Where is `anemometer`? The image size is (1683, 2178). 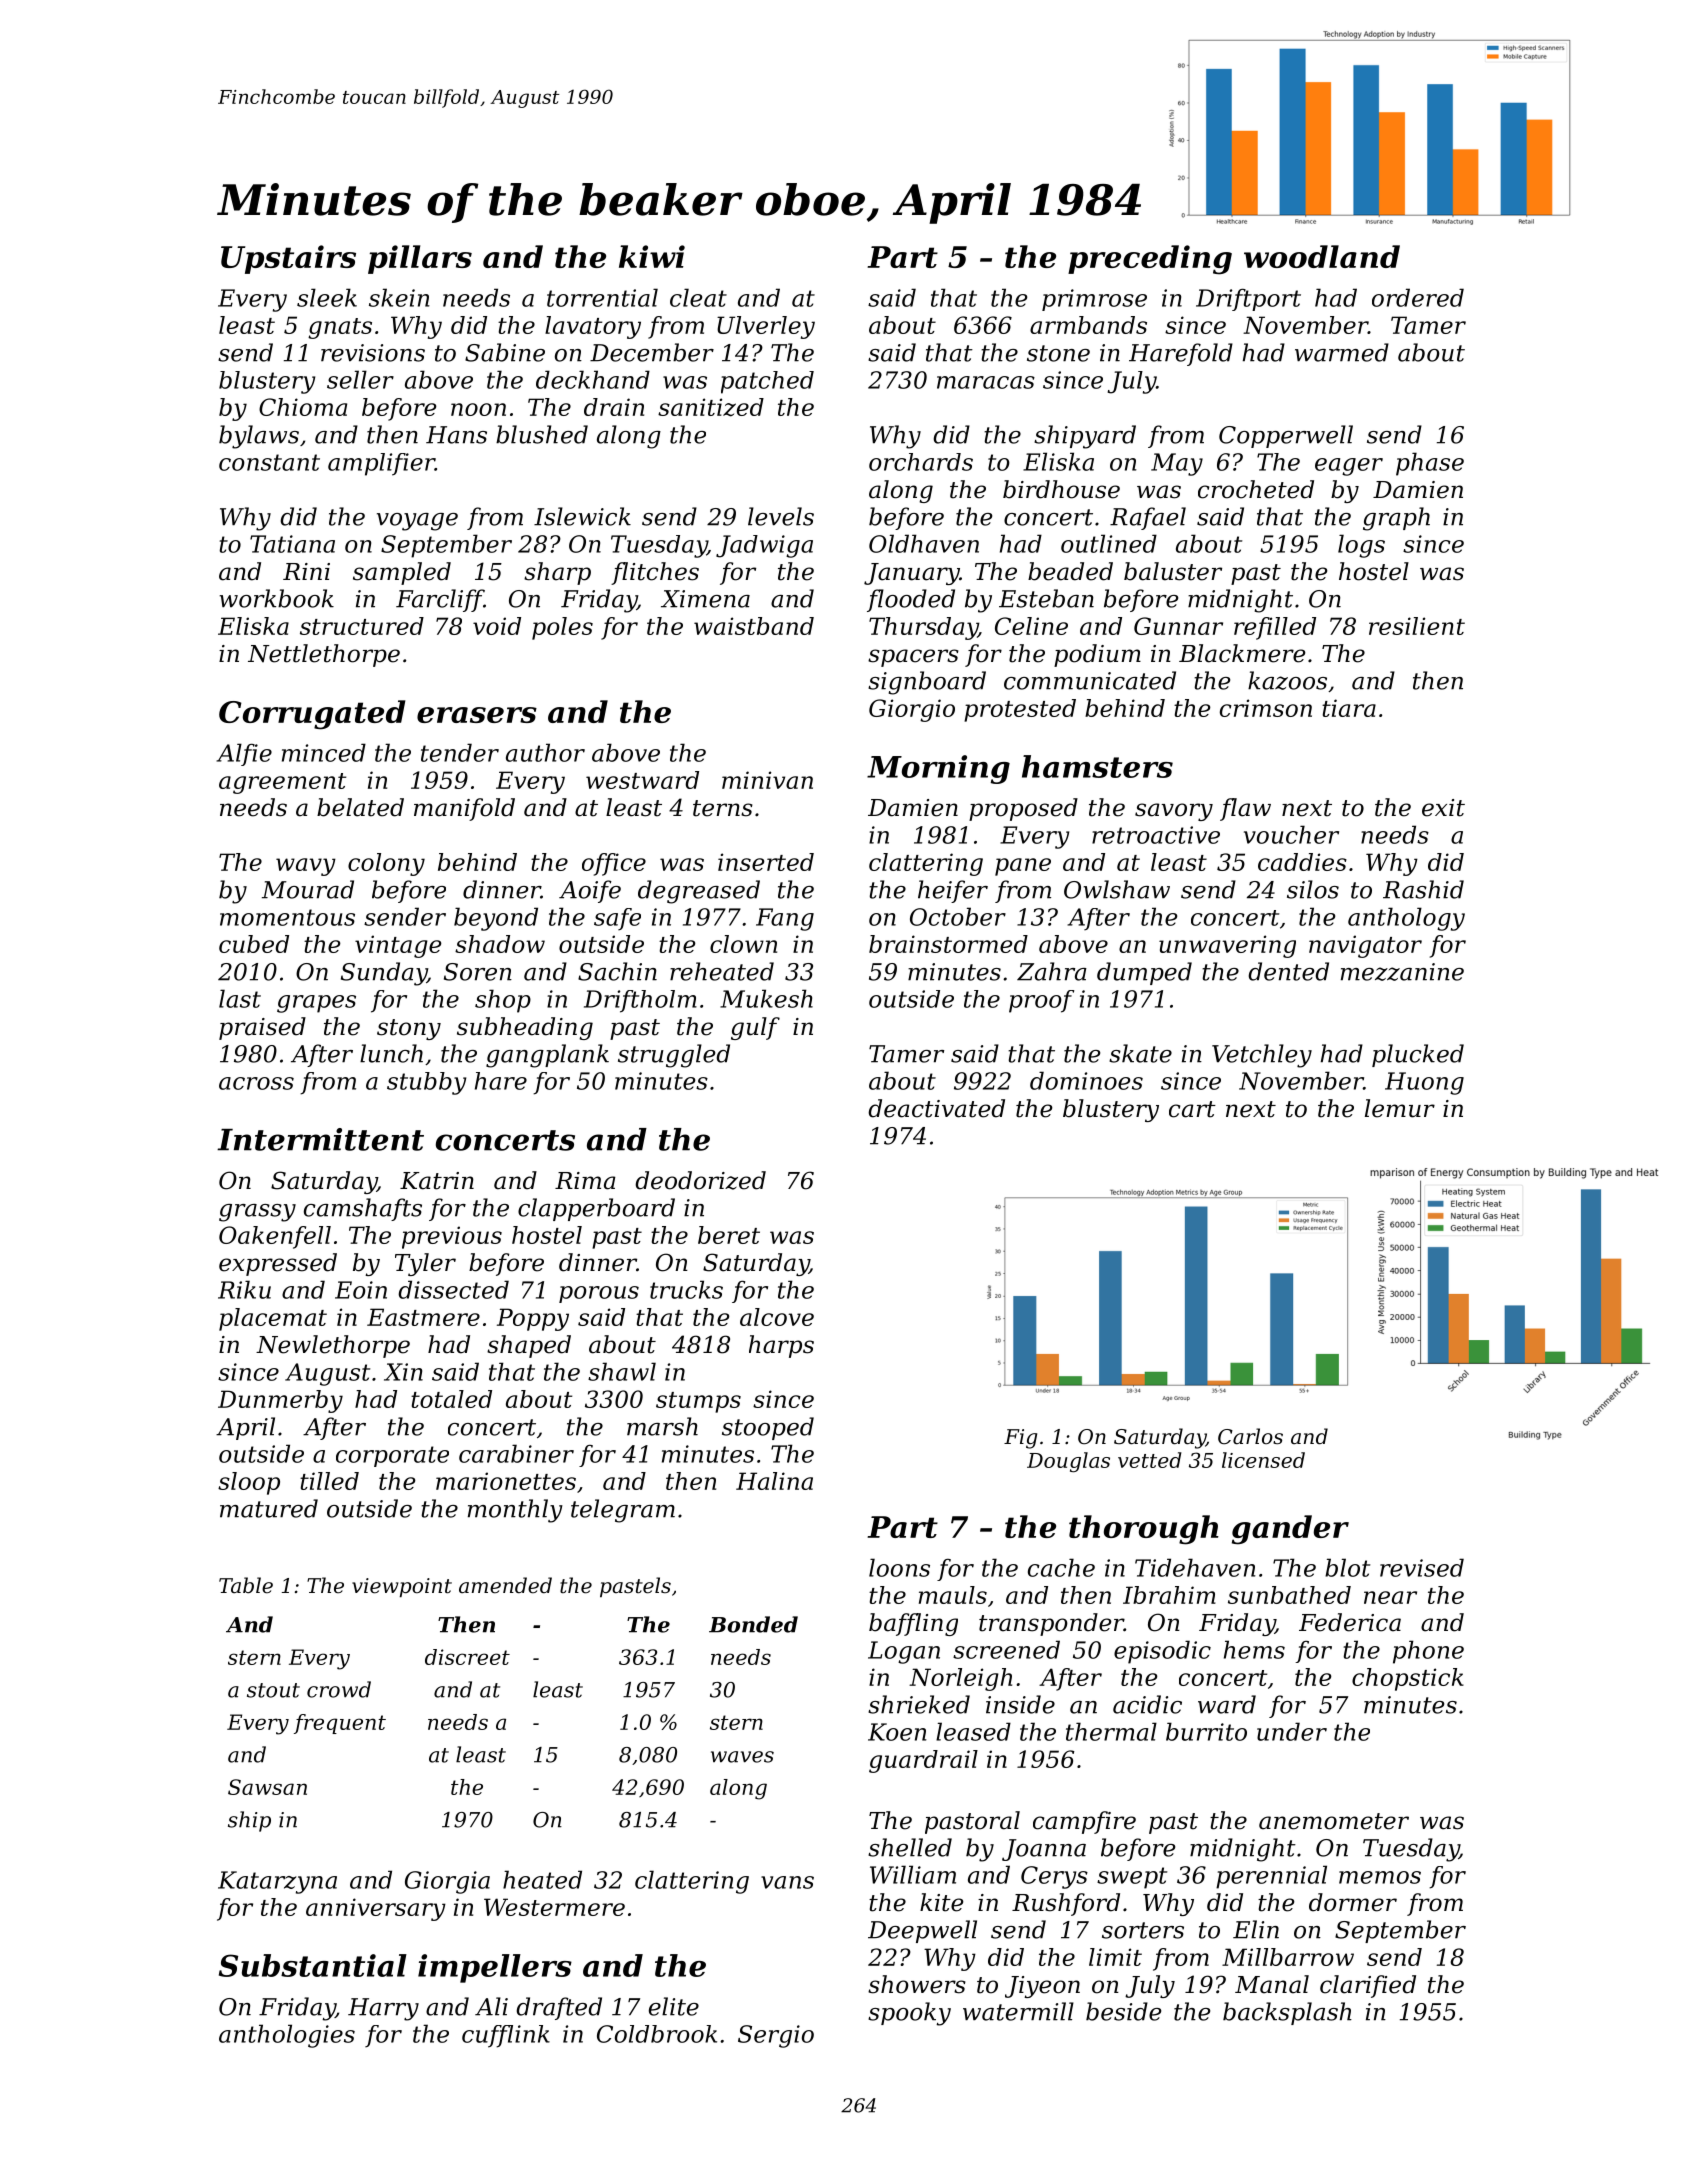 anemometer is located at coordinates (1334, 1821).
